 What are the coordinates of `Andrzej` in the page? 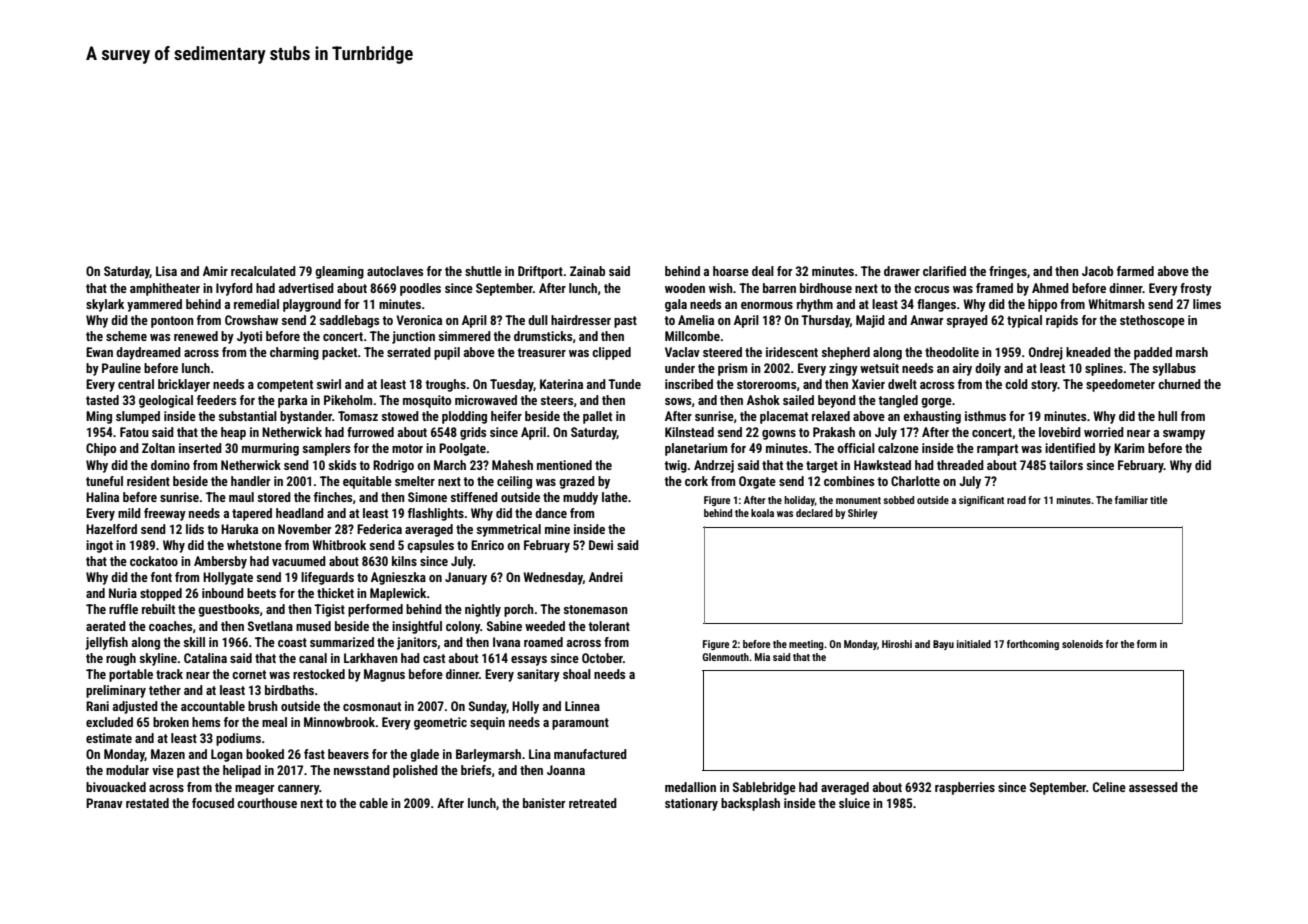 It's located at (714, 466).
